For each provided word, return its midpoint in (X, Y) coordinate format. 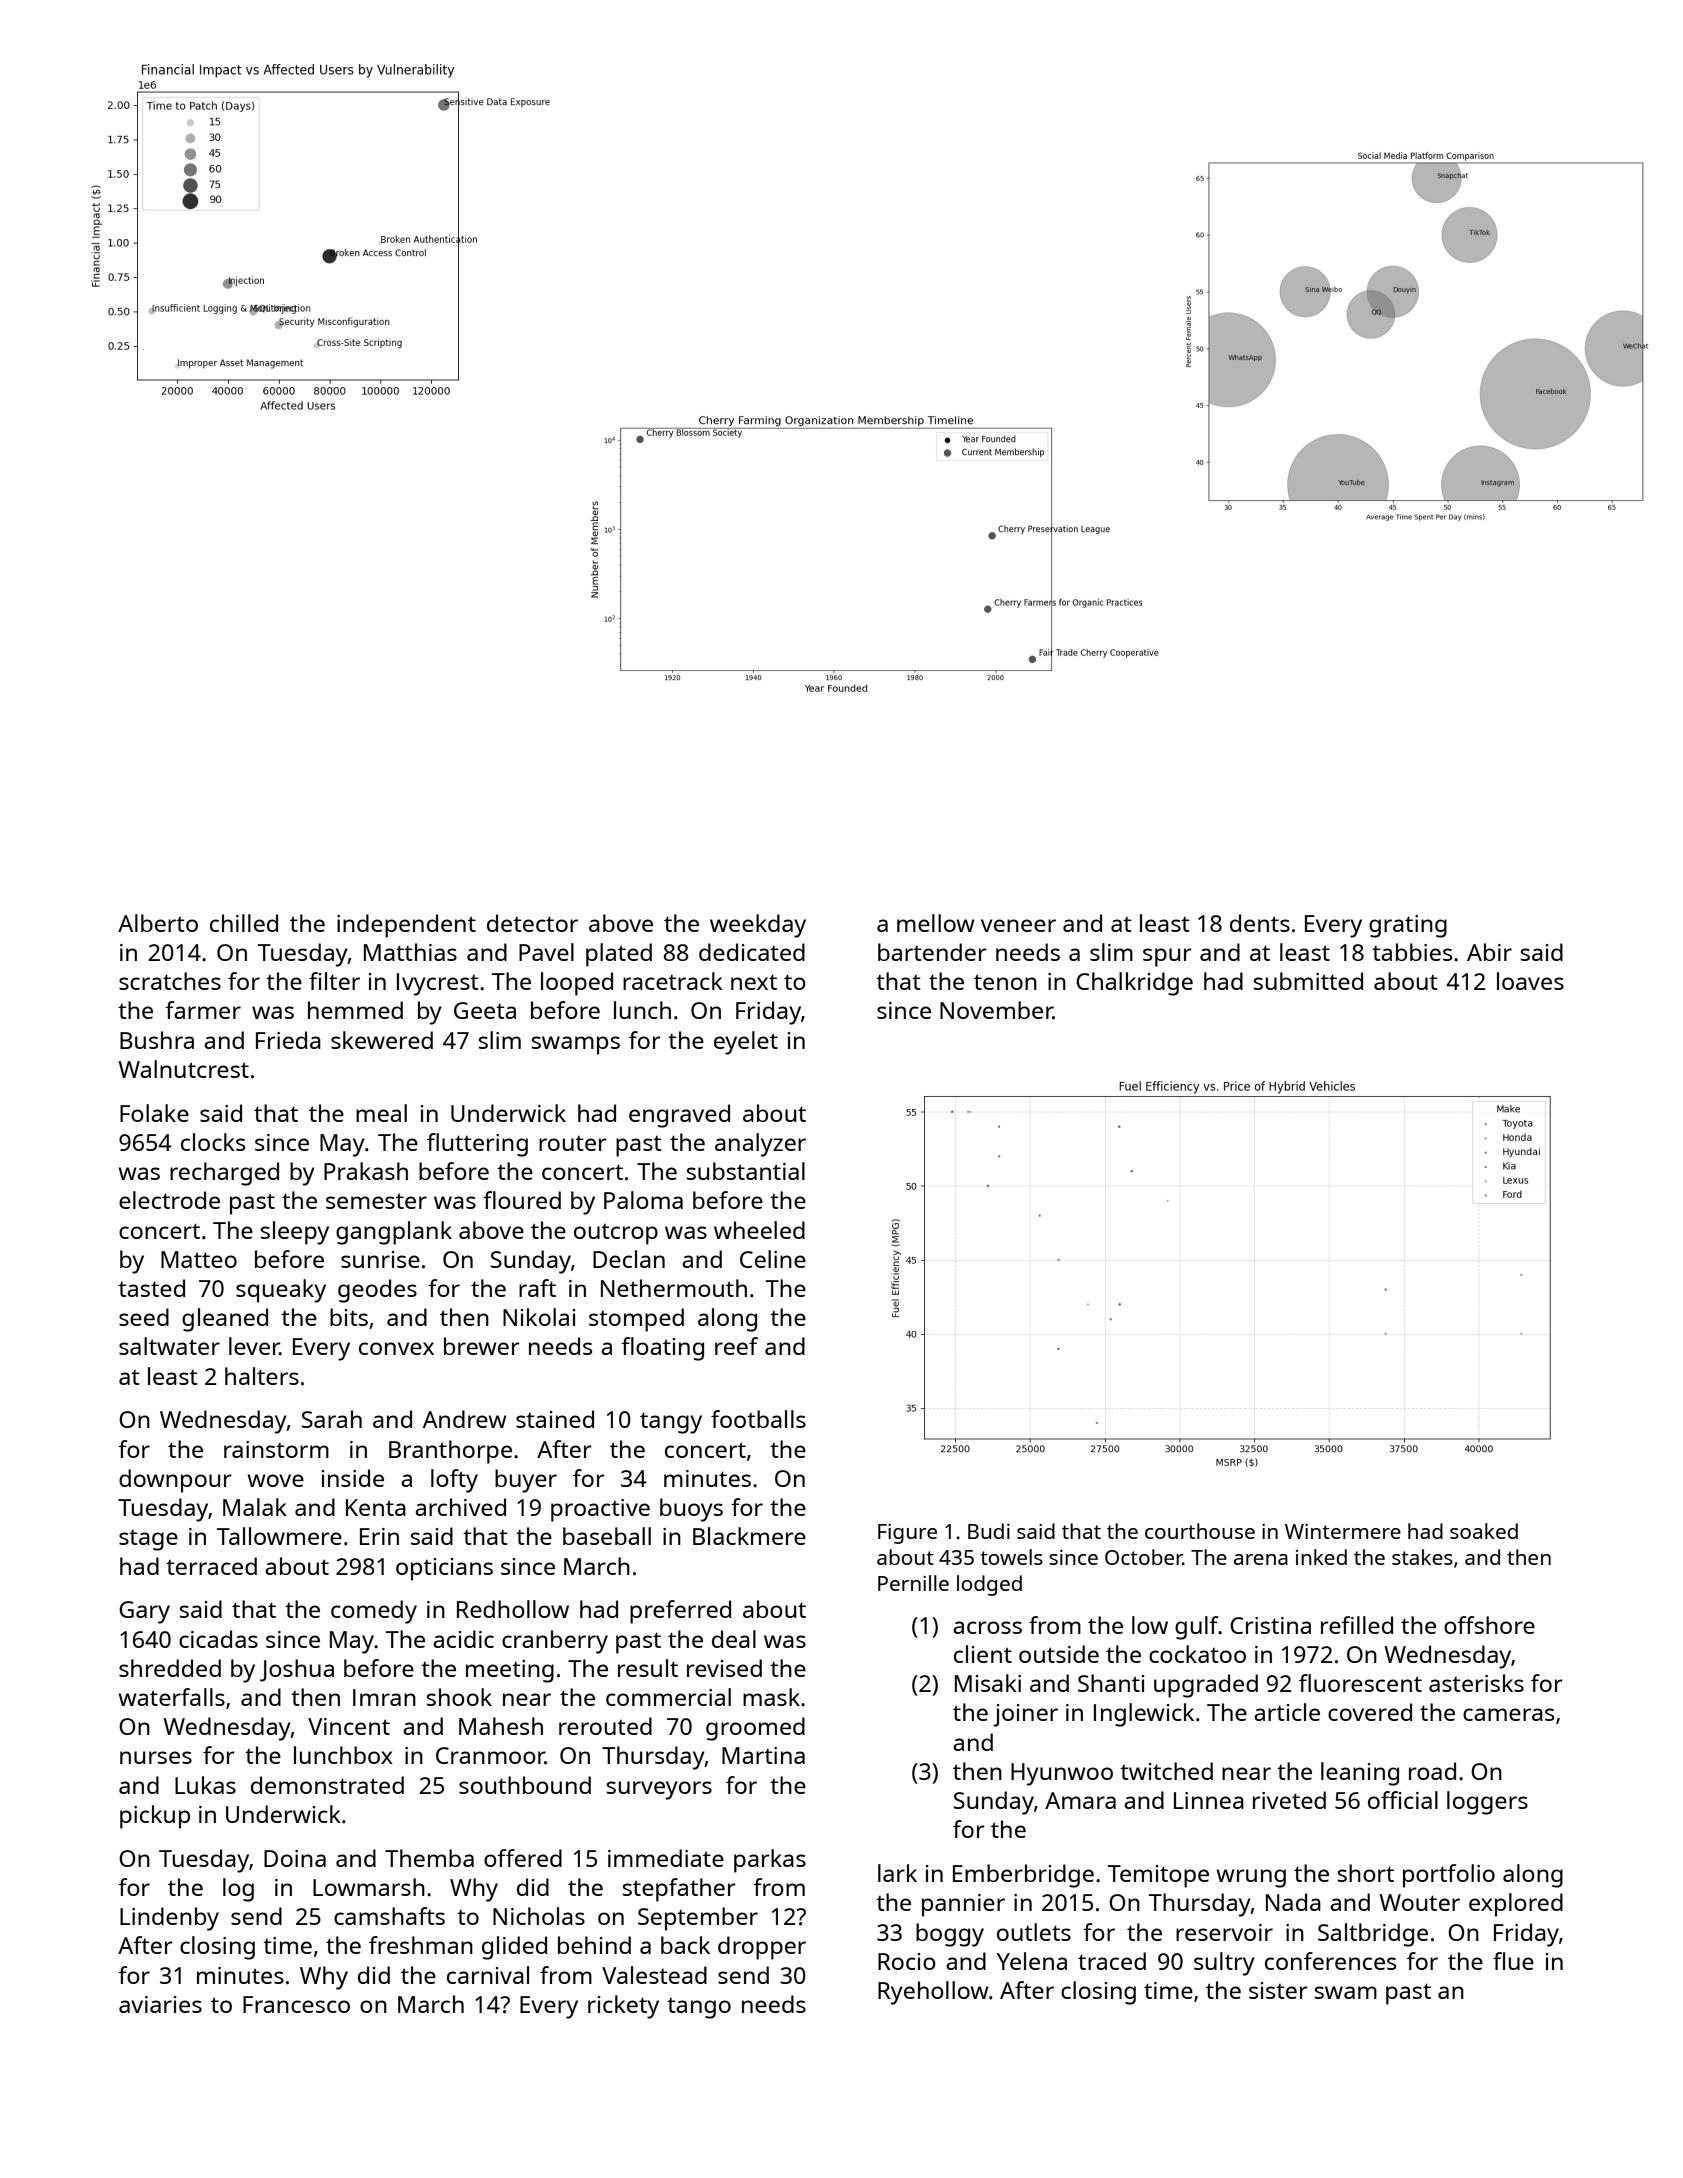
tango (699, 2008)
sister (1278, 1990)
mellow (936, 923)
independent (406, 926)
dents (1260, 923)
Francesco (296, 2004)
